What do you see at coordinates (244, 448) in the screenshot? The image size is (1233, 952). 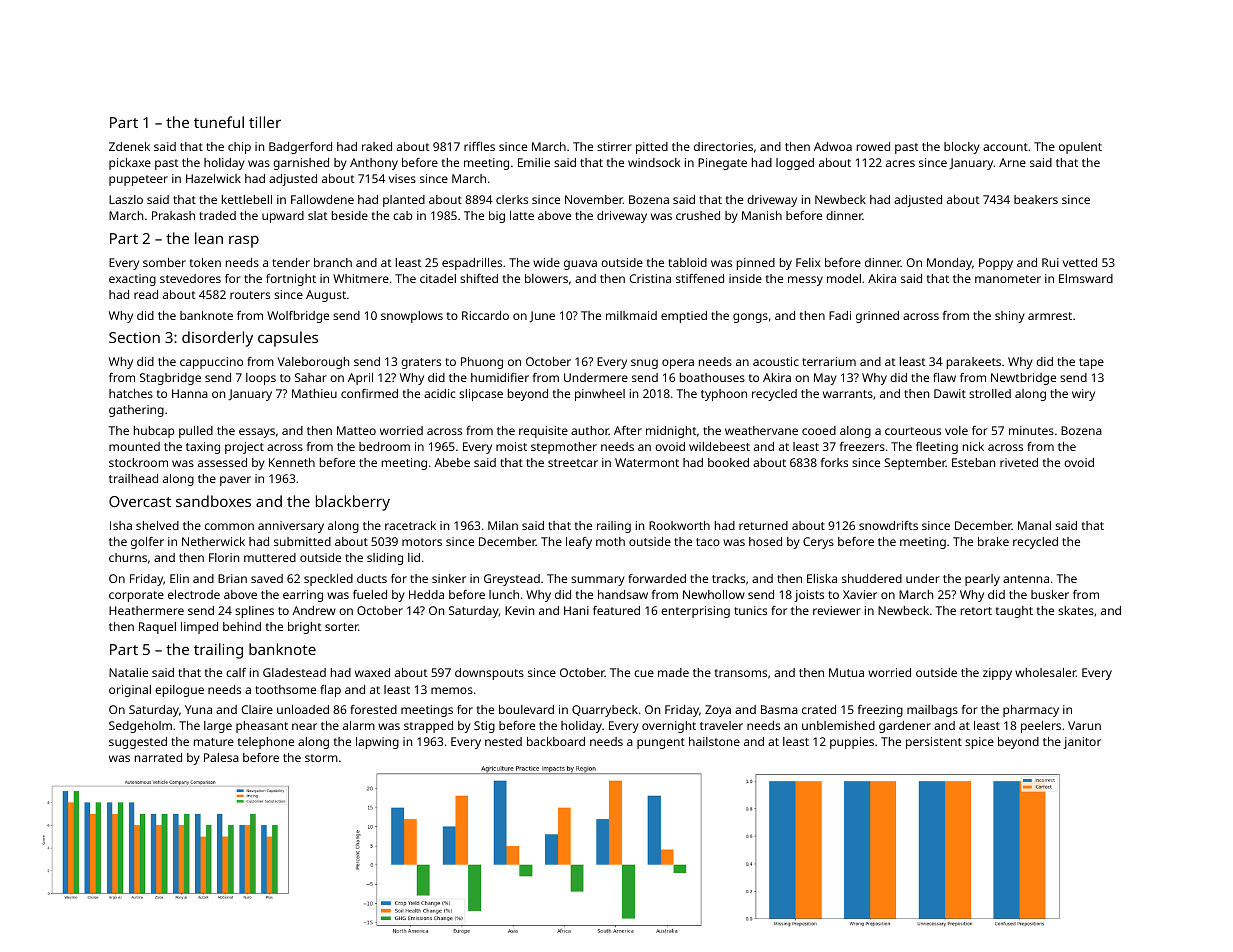 I see `project` at bounding box center [244, 448].
